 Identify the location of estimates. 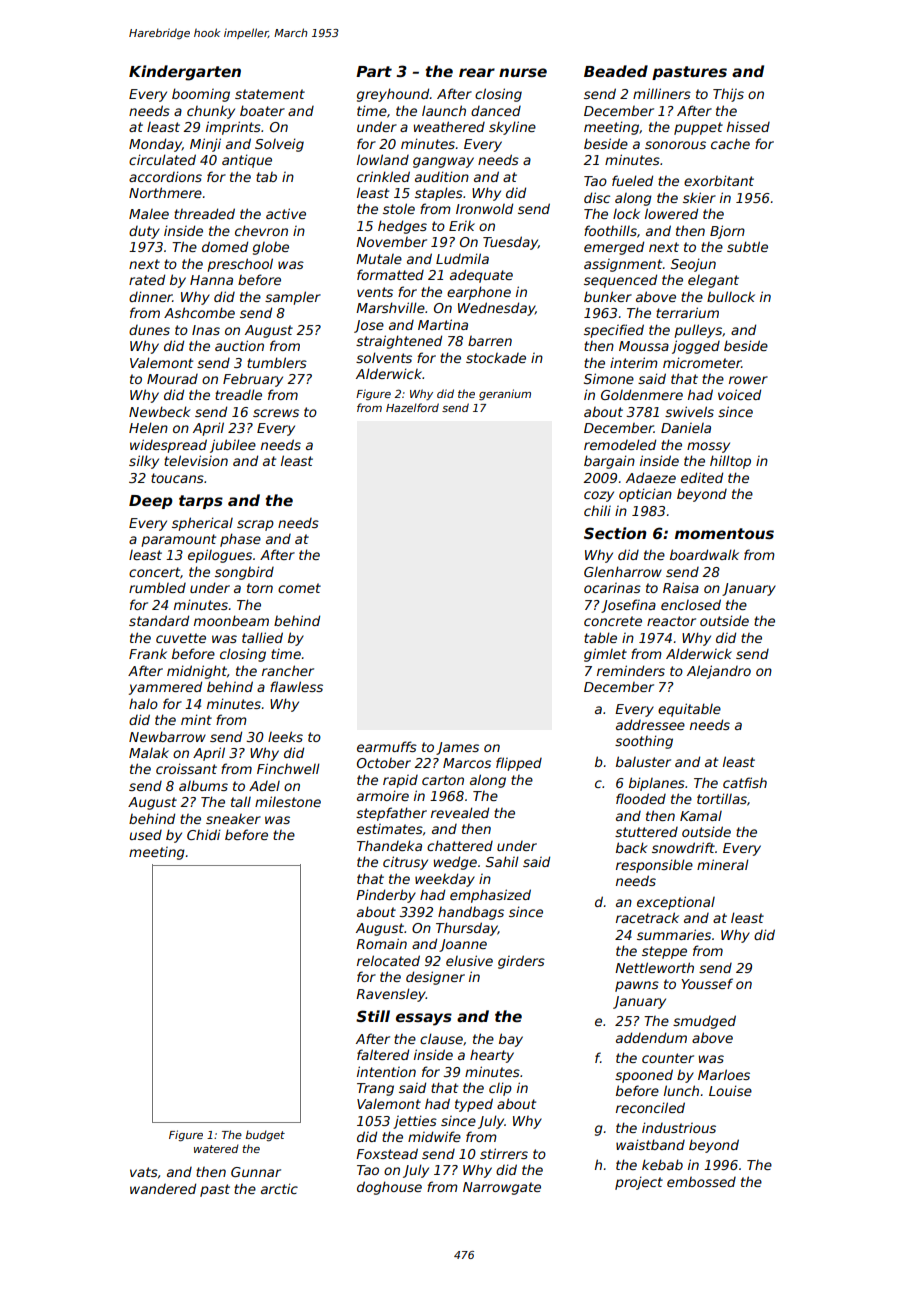
(390, 829).
